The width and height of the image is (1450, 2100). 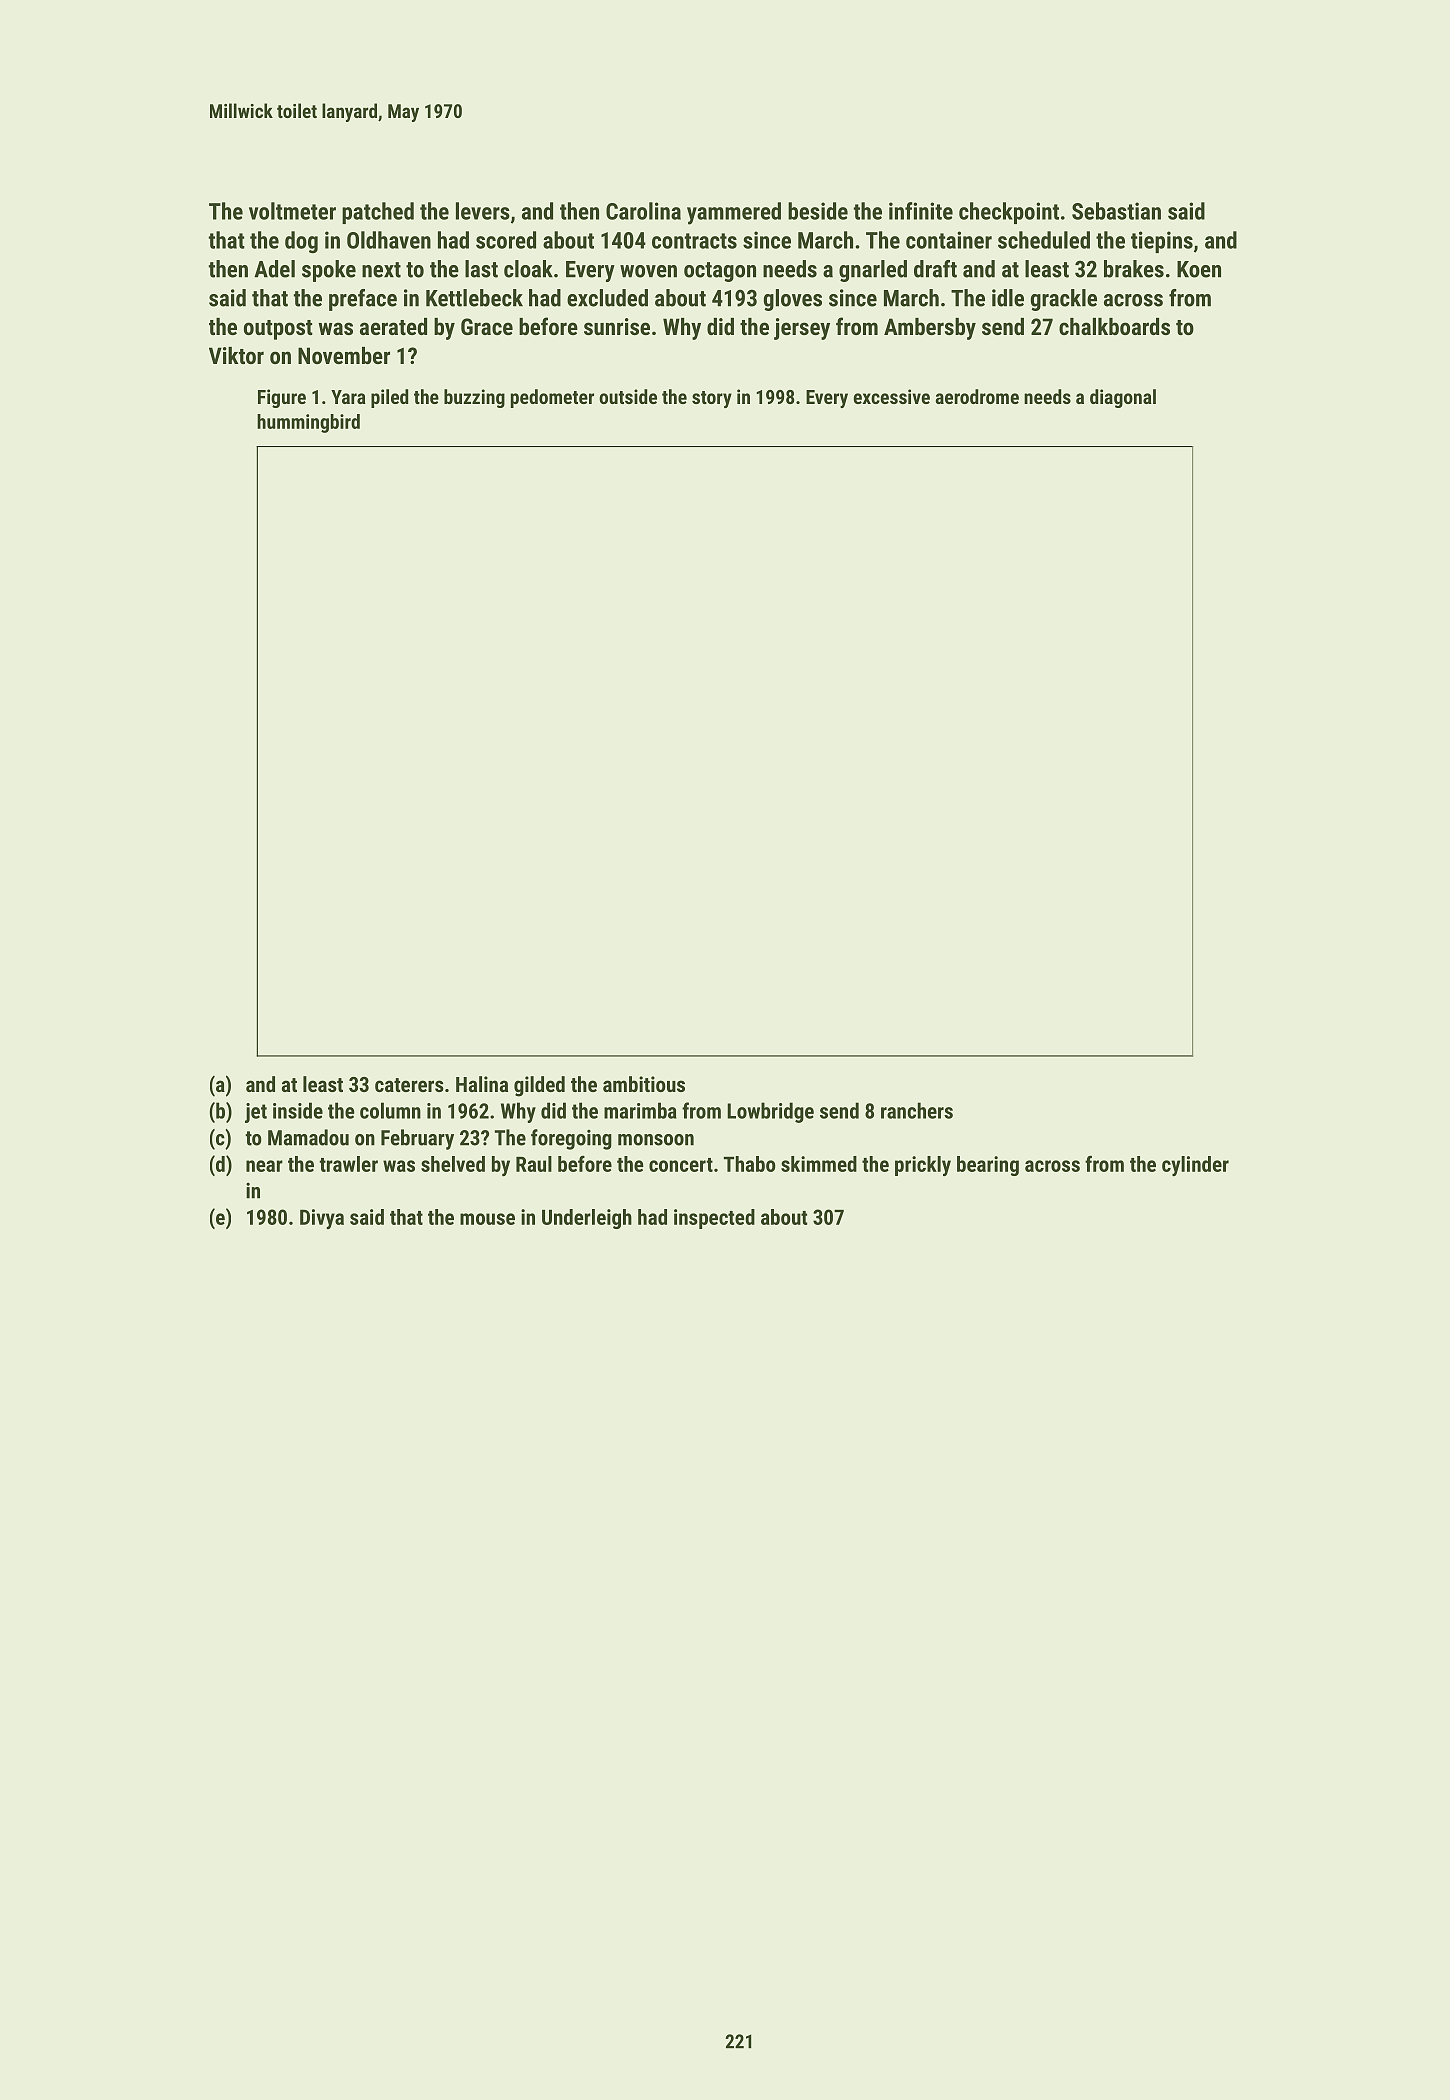 What do you see at coordinates (264, 1166) in the image?
I see `near` at bounding box center [264, 1166].
